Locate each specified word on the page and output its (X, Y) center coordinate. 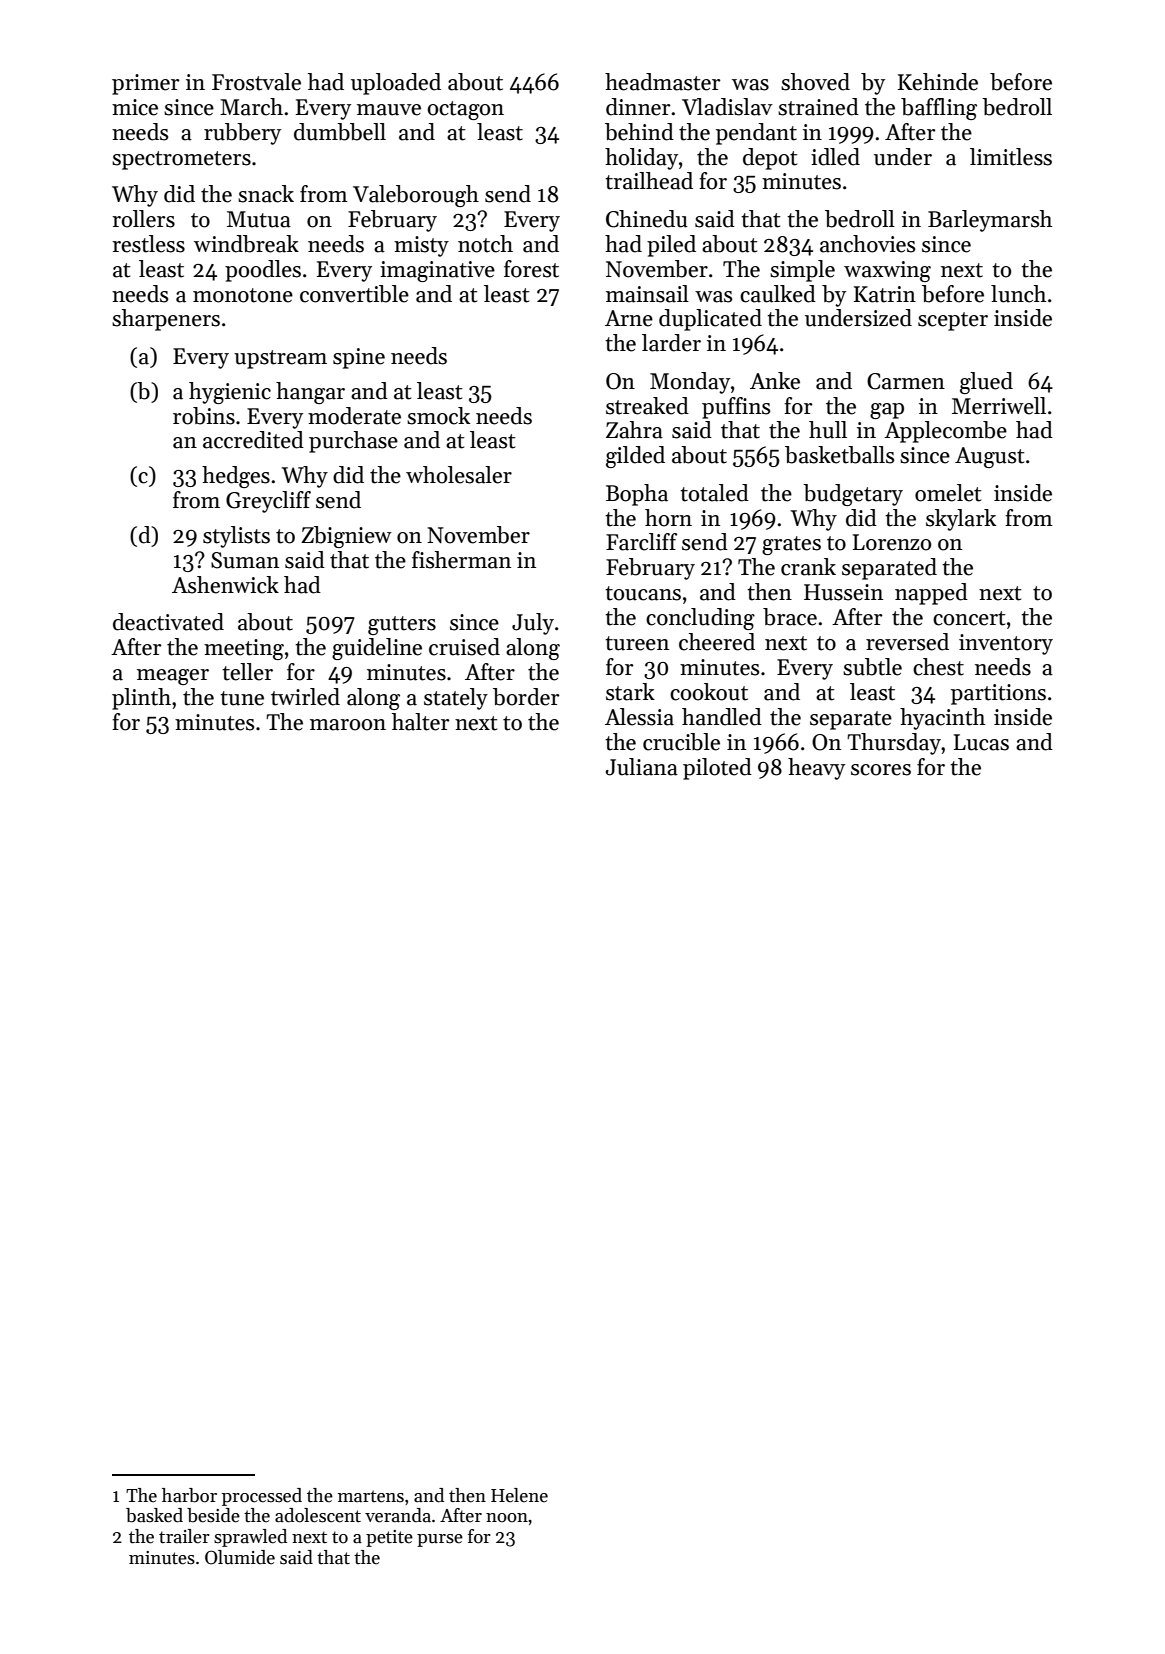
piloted (717, 769)
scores (881, 770)
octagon (465, 110)
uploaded (396, 84)
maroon (348, 725)
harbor (189, 1495)
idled (835, 157)
